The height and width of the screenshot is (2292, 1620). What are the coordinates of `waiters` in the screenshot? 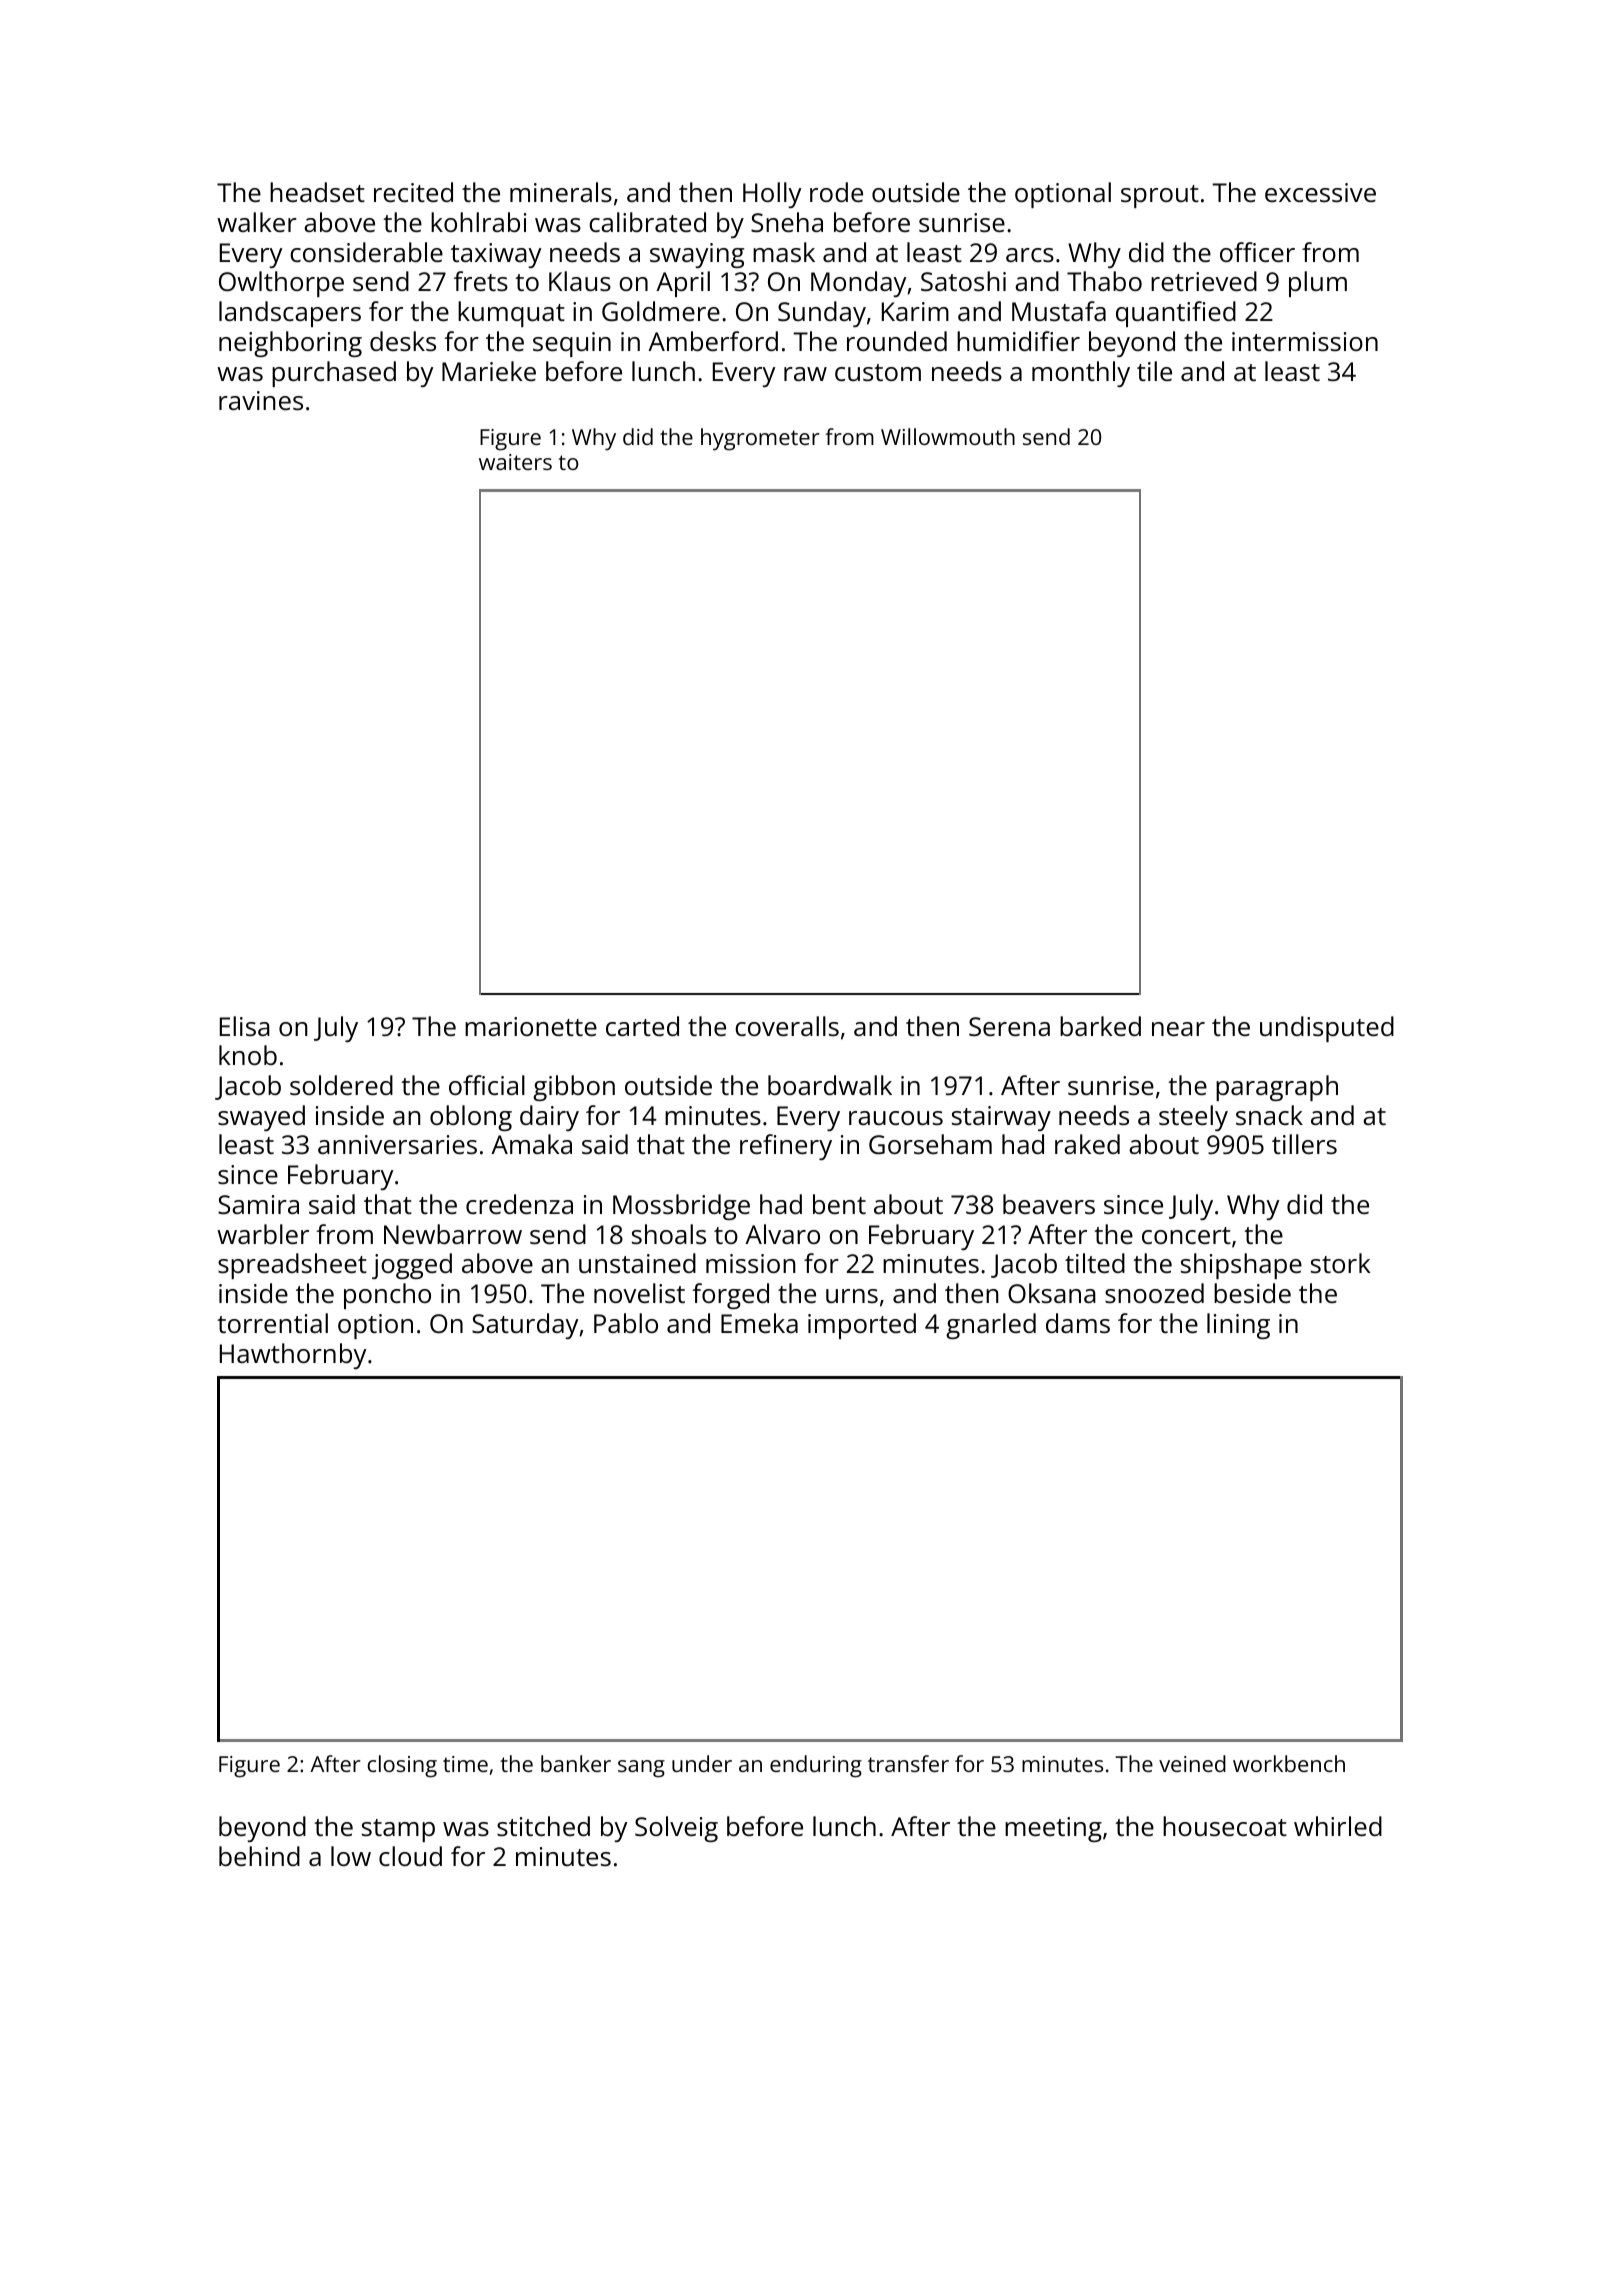 It's located at (515, 462).
